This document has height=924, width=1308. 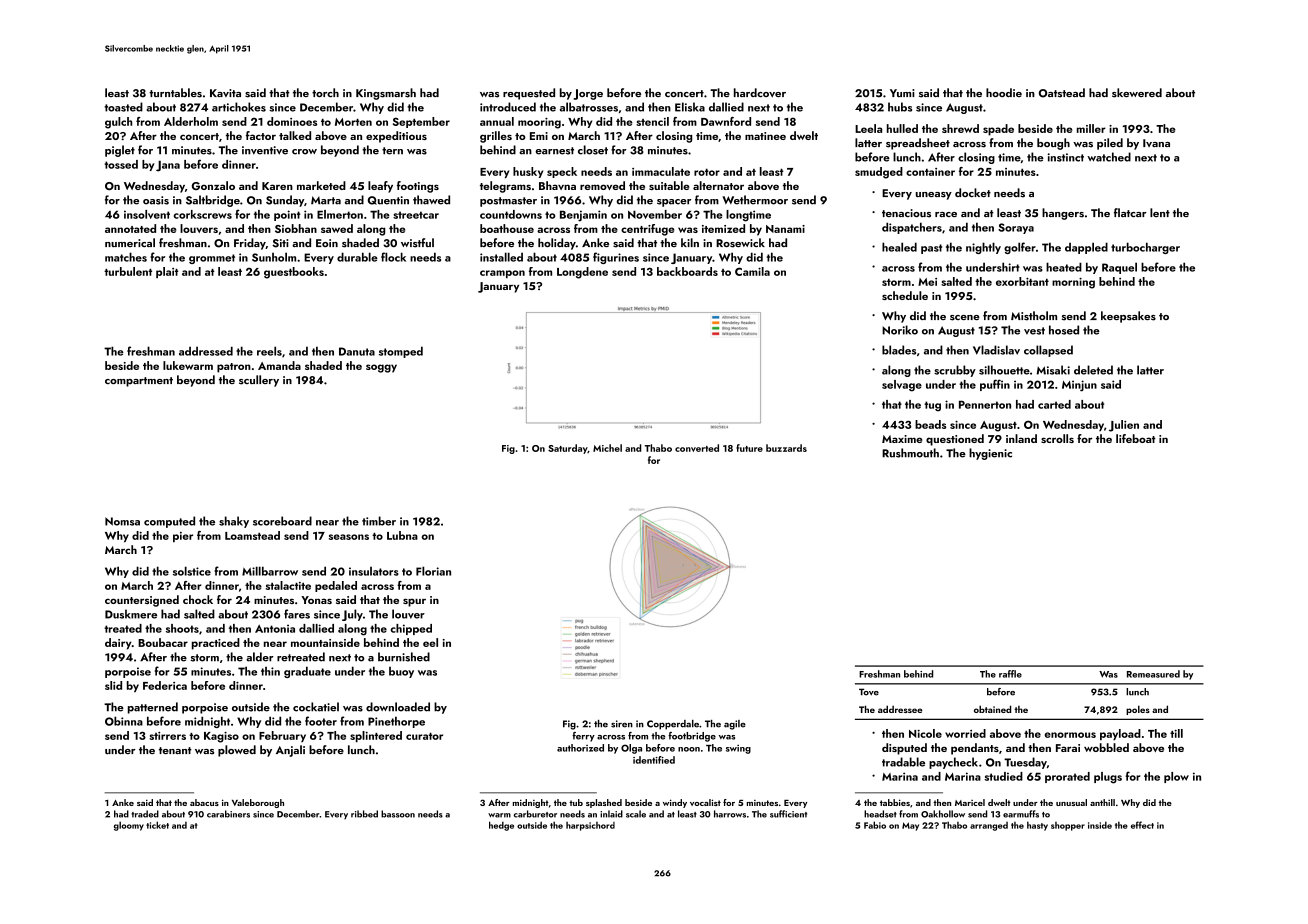 I want to click on splintered, so click(x=376, y=736).
